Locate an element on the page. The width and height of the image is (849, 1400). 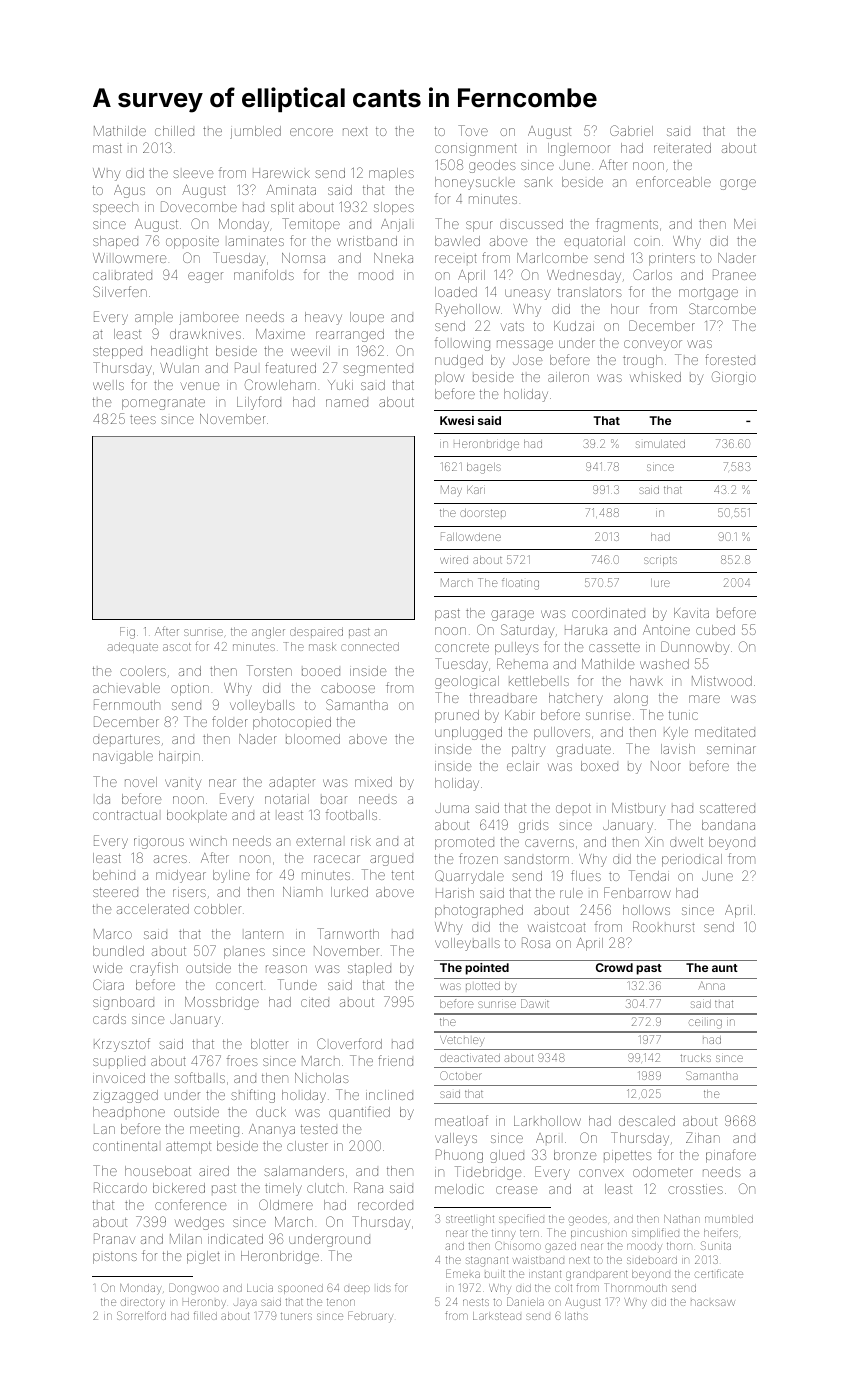
reiterated is located at coordinates (682, 148).
